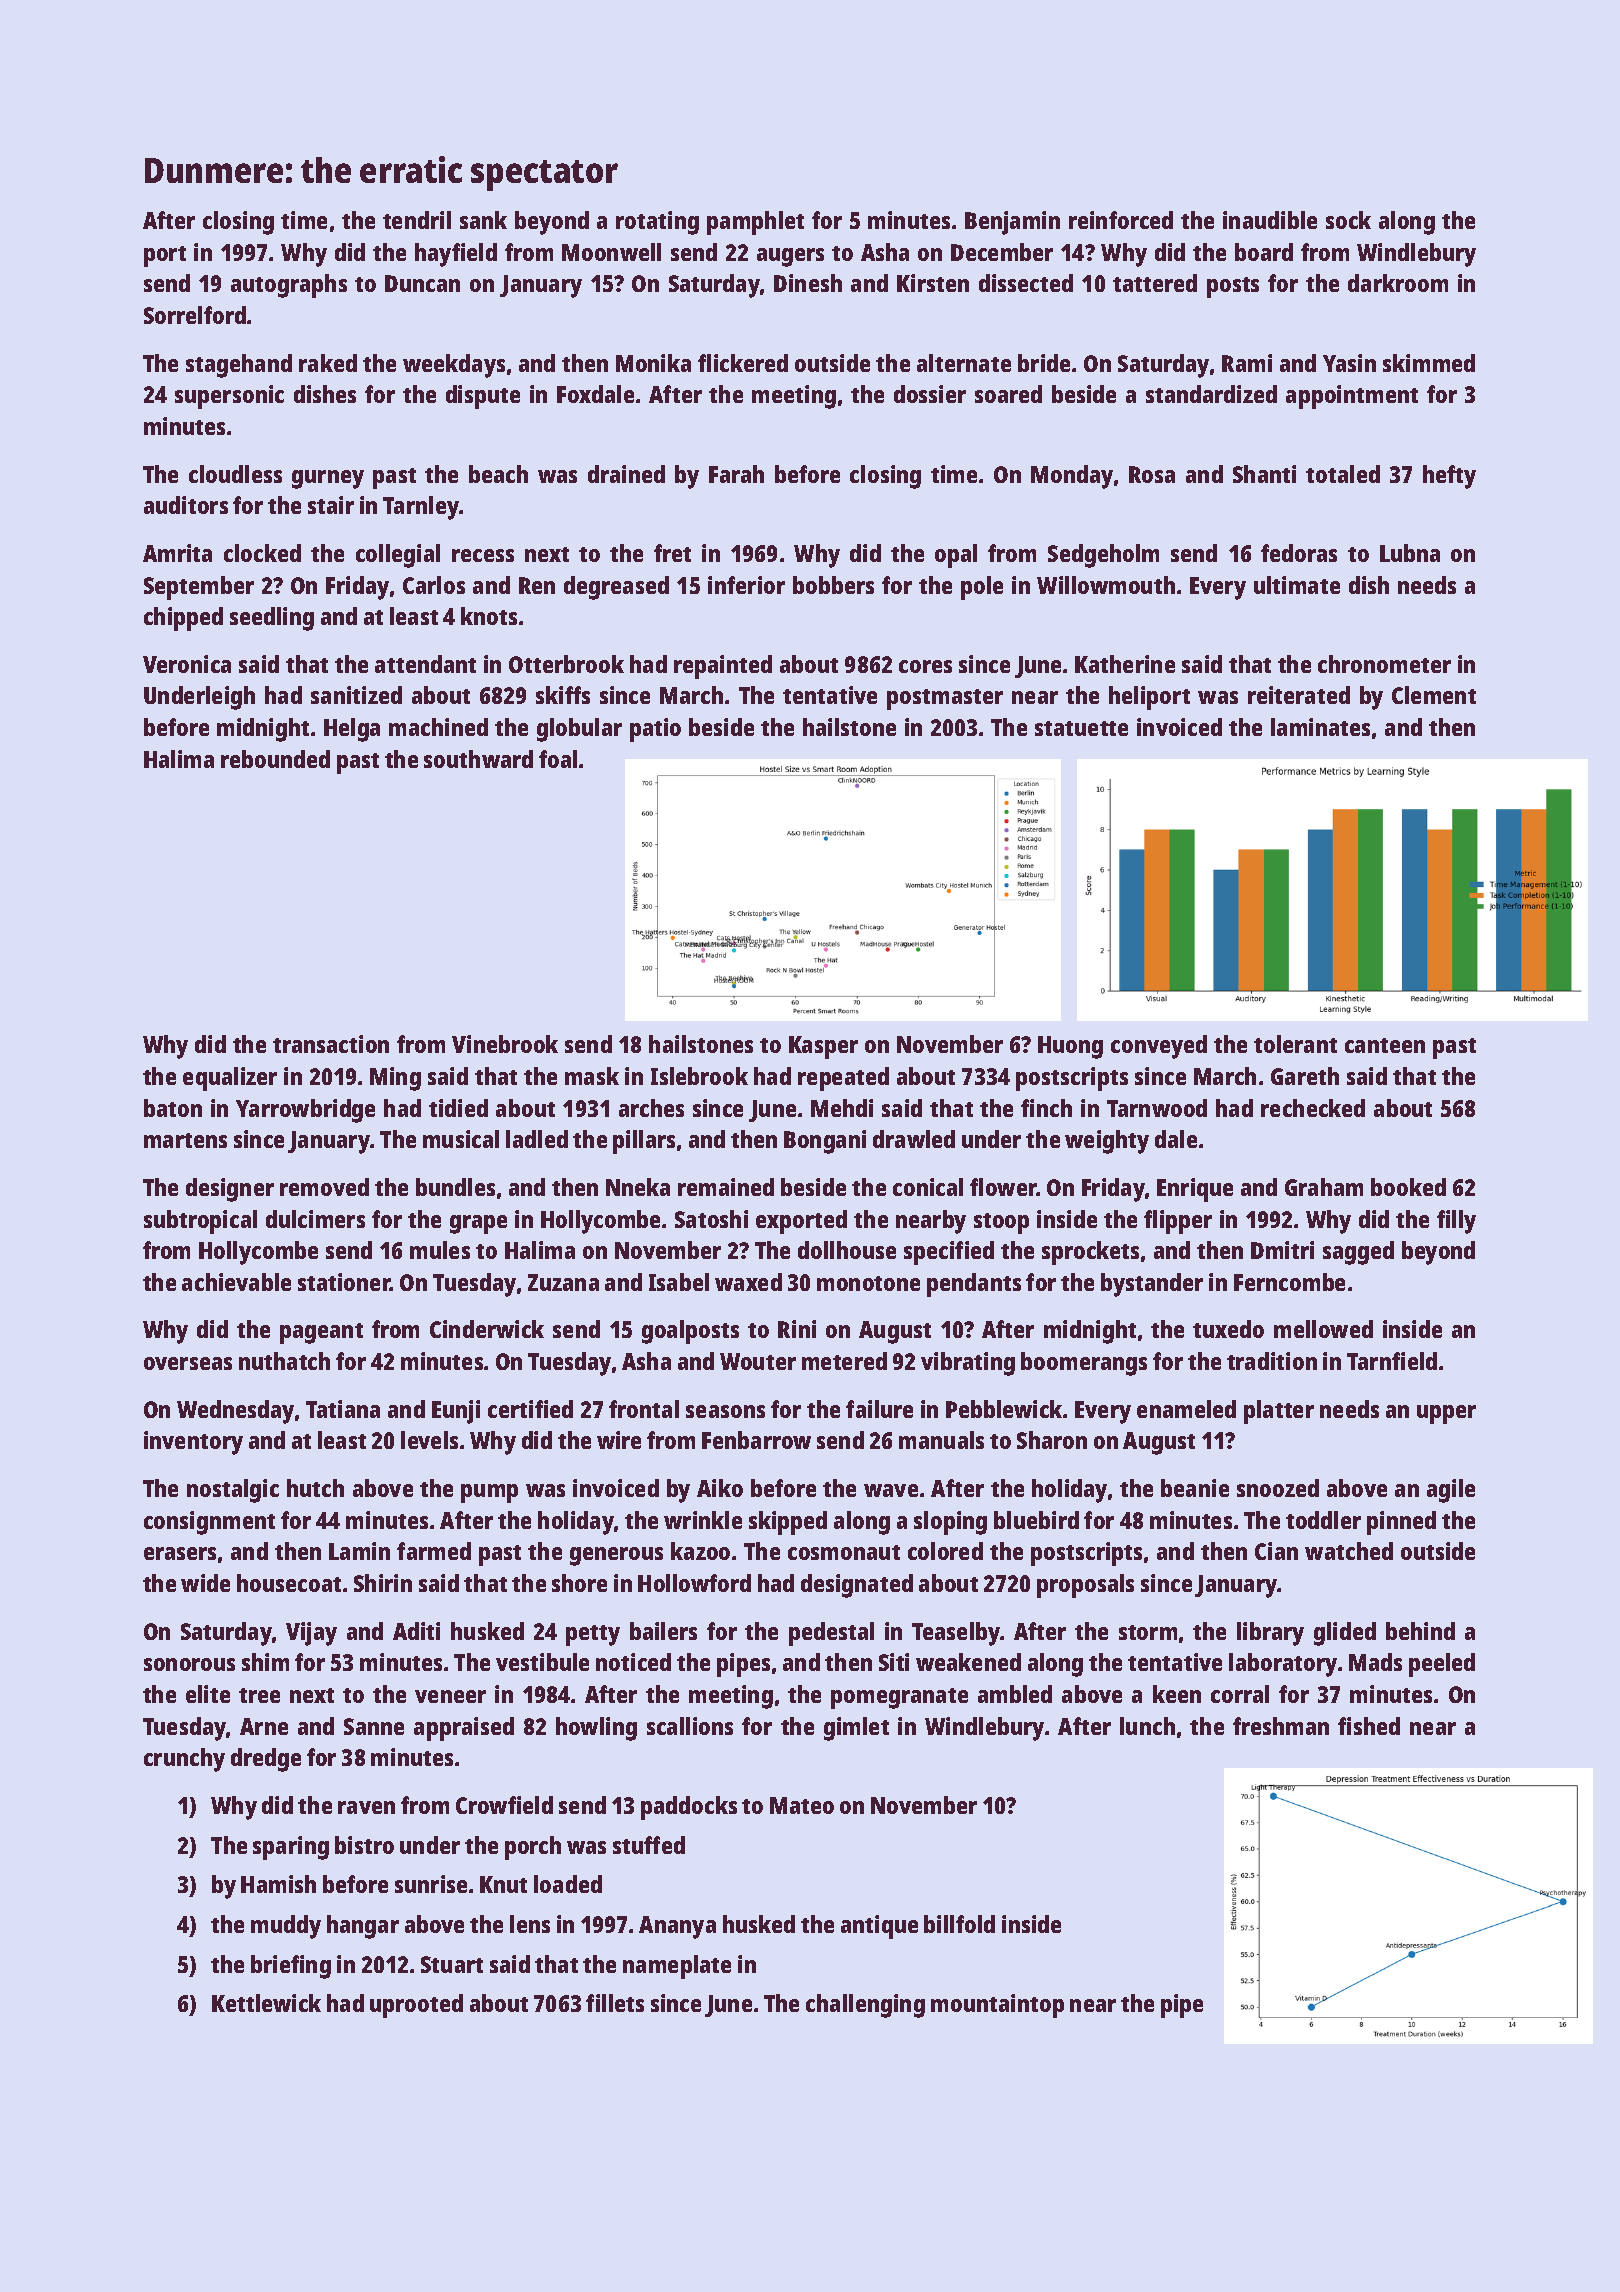 This image has width=1620, height=2292. What do you see at coordinates (756, 1440) in the image?
I see `Fenbarrow` at bounding box center [756, 1440].
